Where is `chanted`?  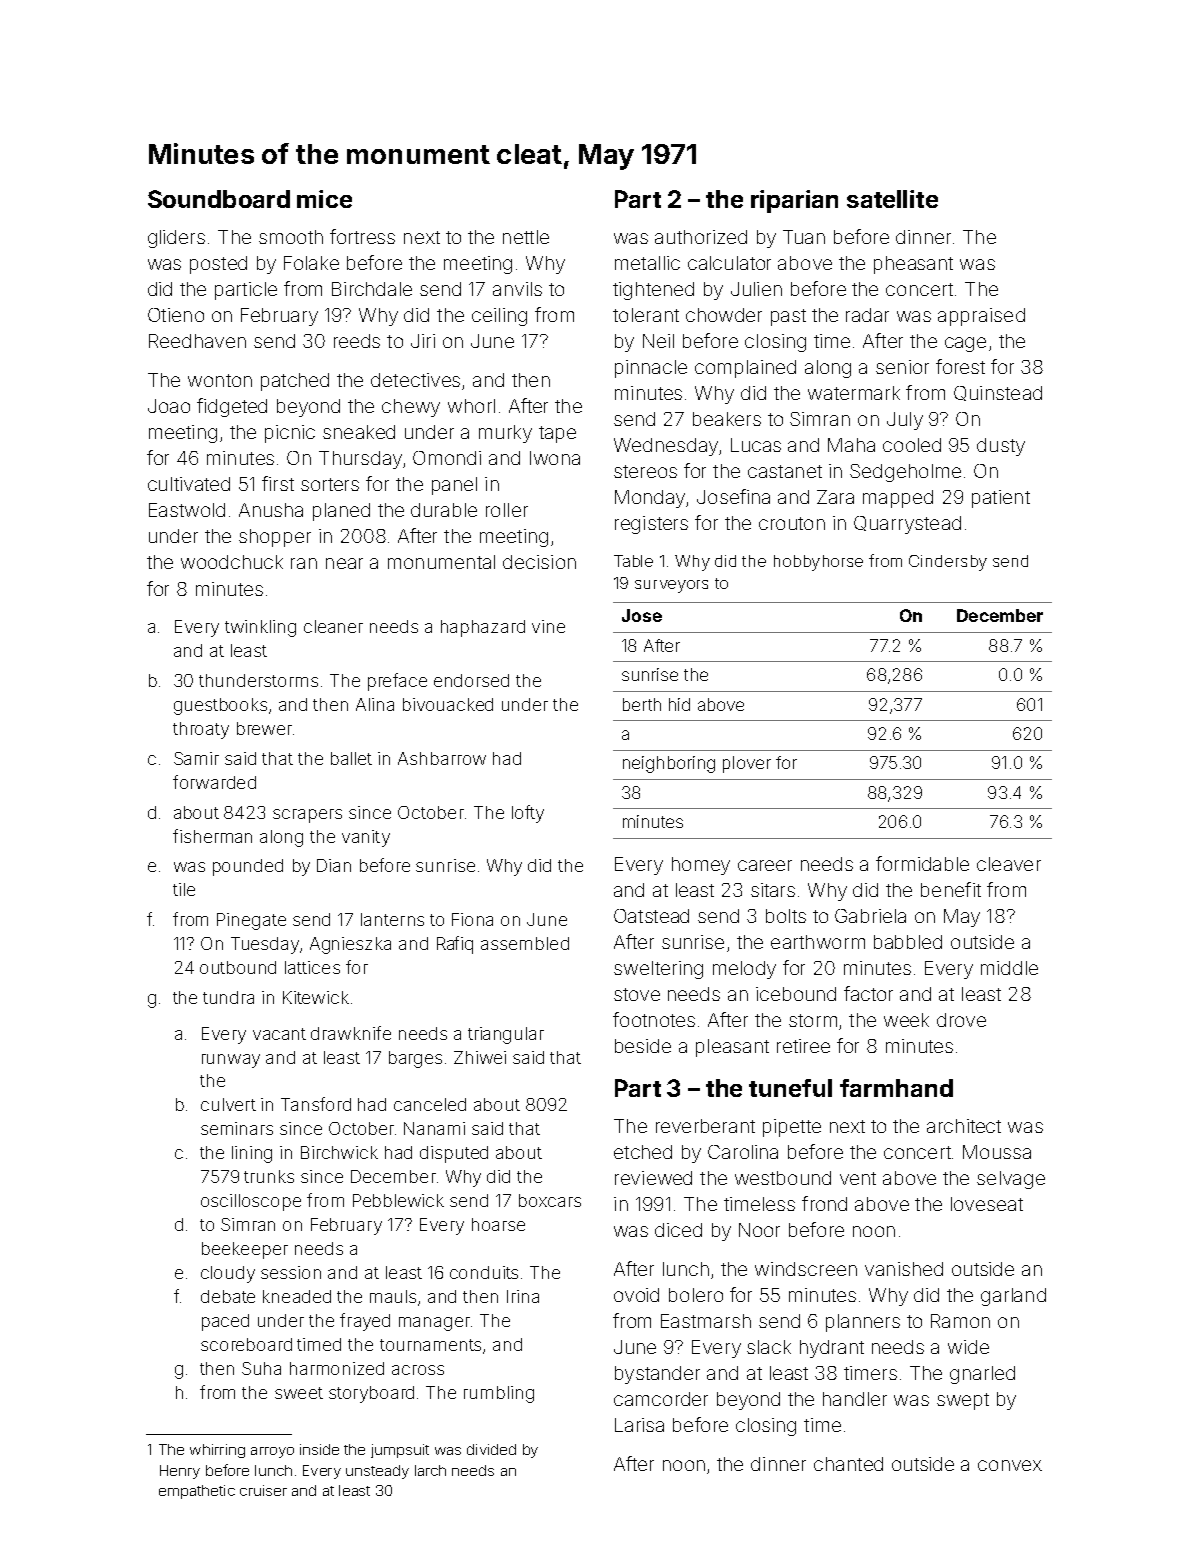 chanted is located at coordinates (848, 1464).
